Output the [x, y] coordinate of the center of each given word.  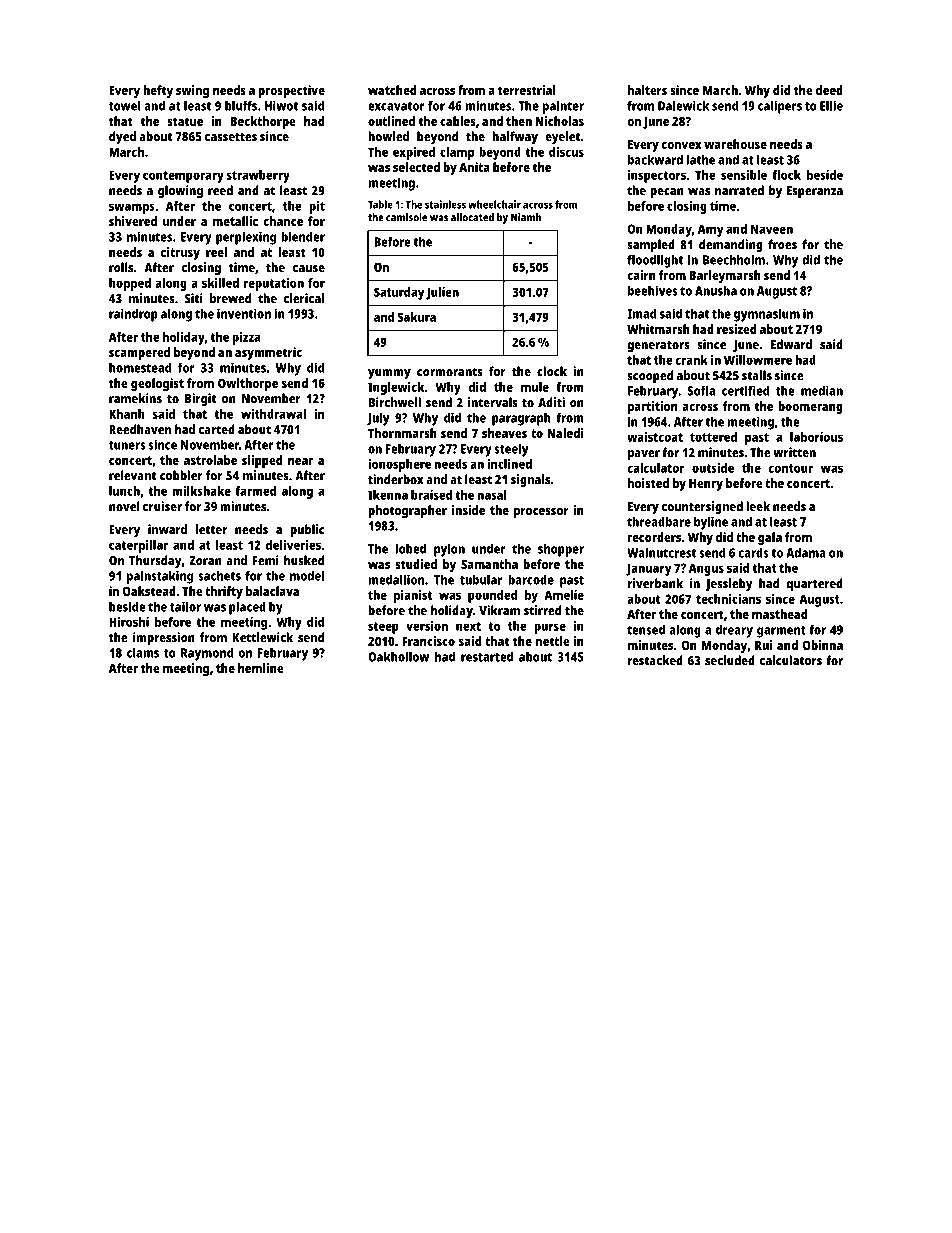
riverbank [655, 583]
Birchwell [395, 402]
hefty [158, 91]
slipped [262, 461]
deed [829, 90]
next [468, 626]
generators [658, 346]
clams [143, 653]
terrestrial [526, 90]
